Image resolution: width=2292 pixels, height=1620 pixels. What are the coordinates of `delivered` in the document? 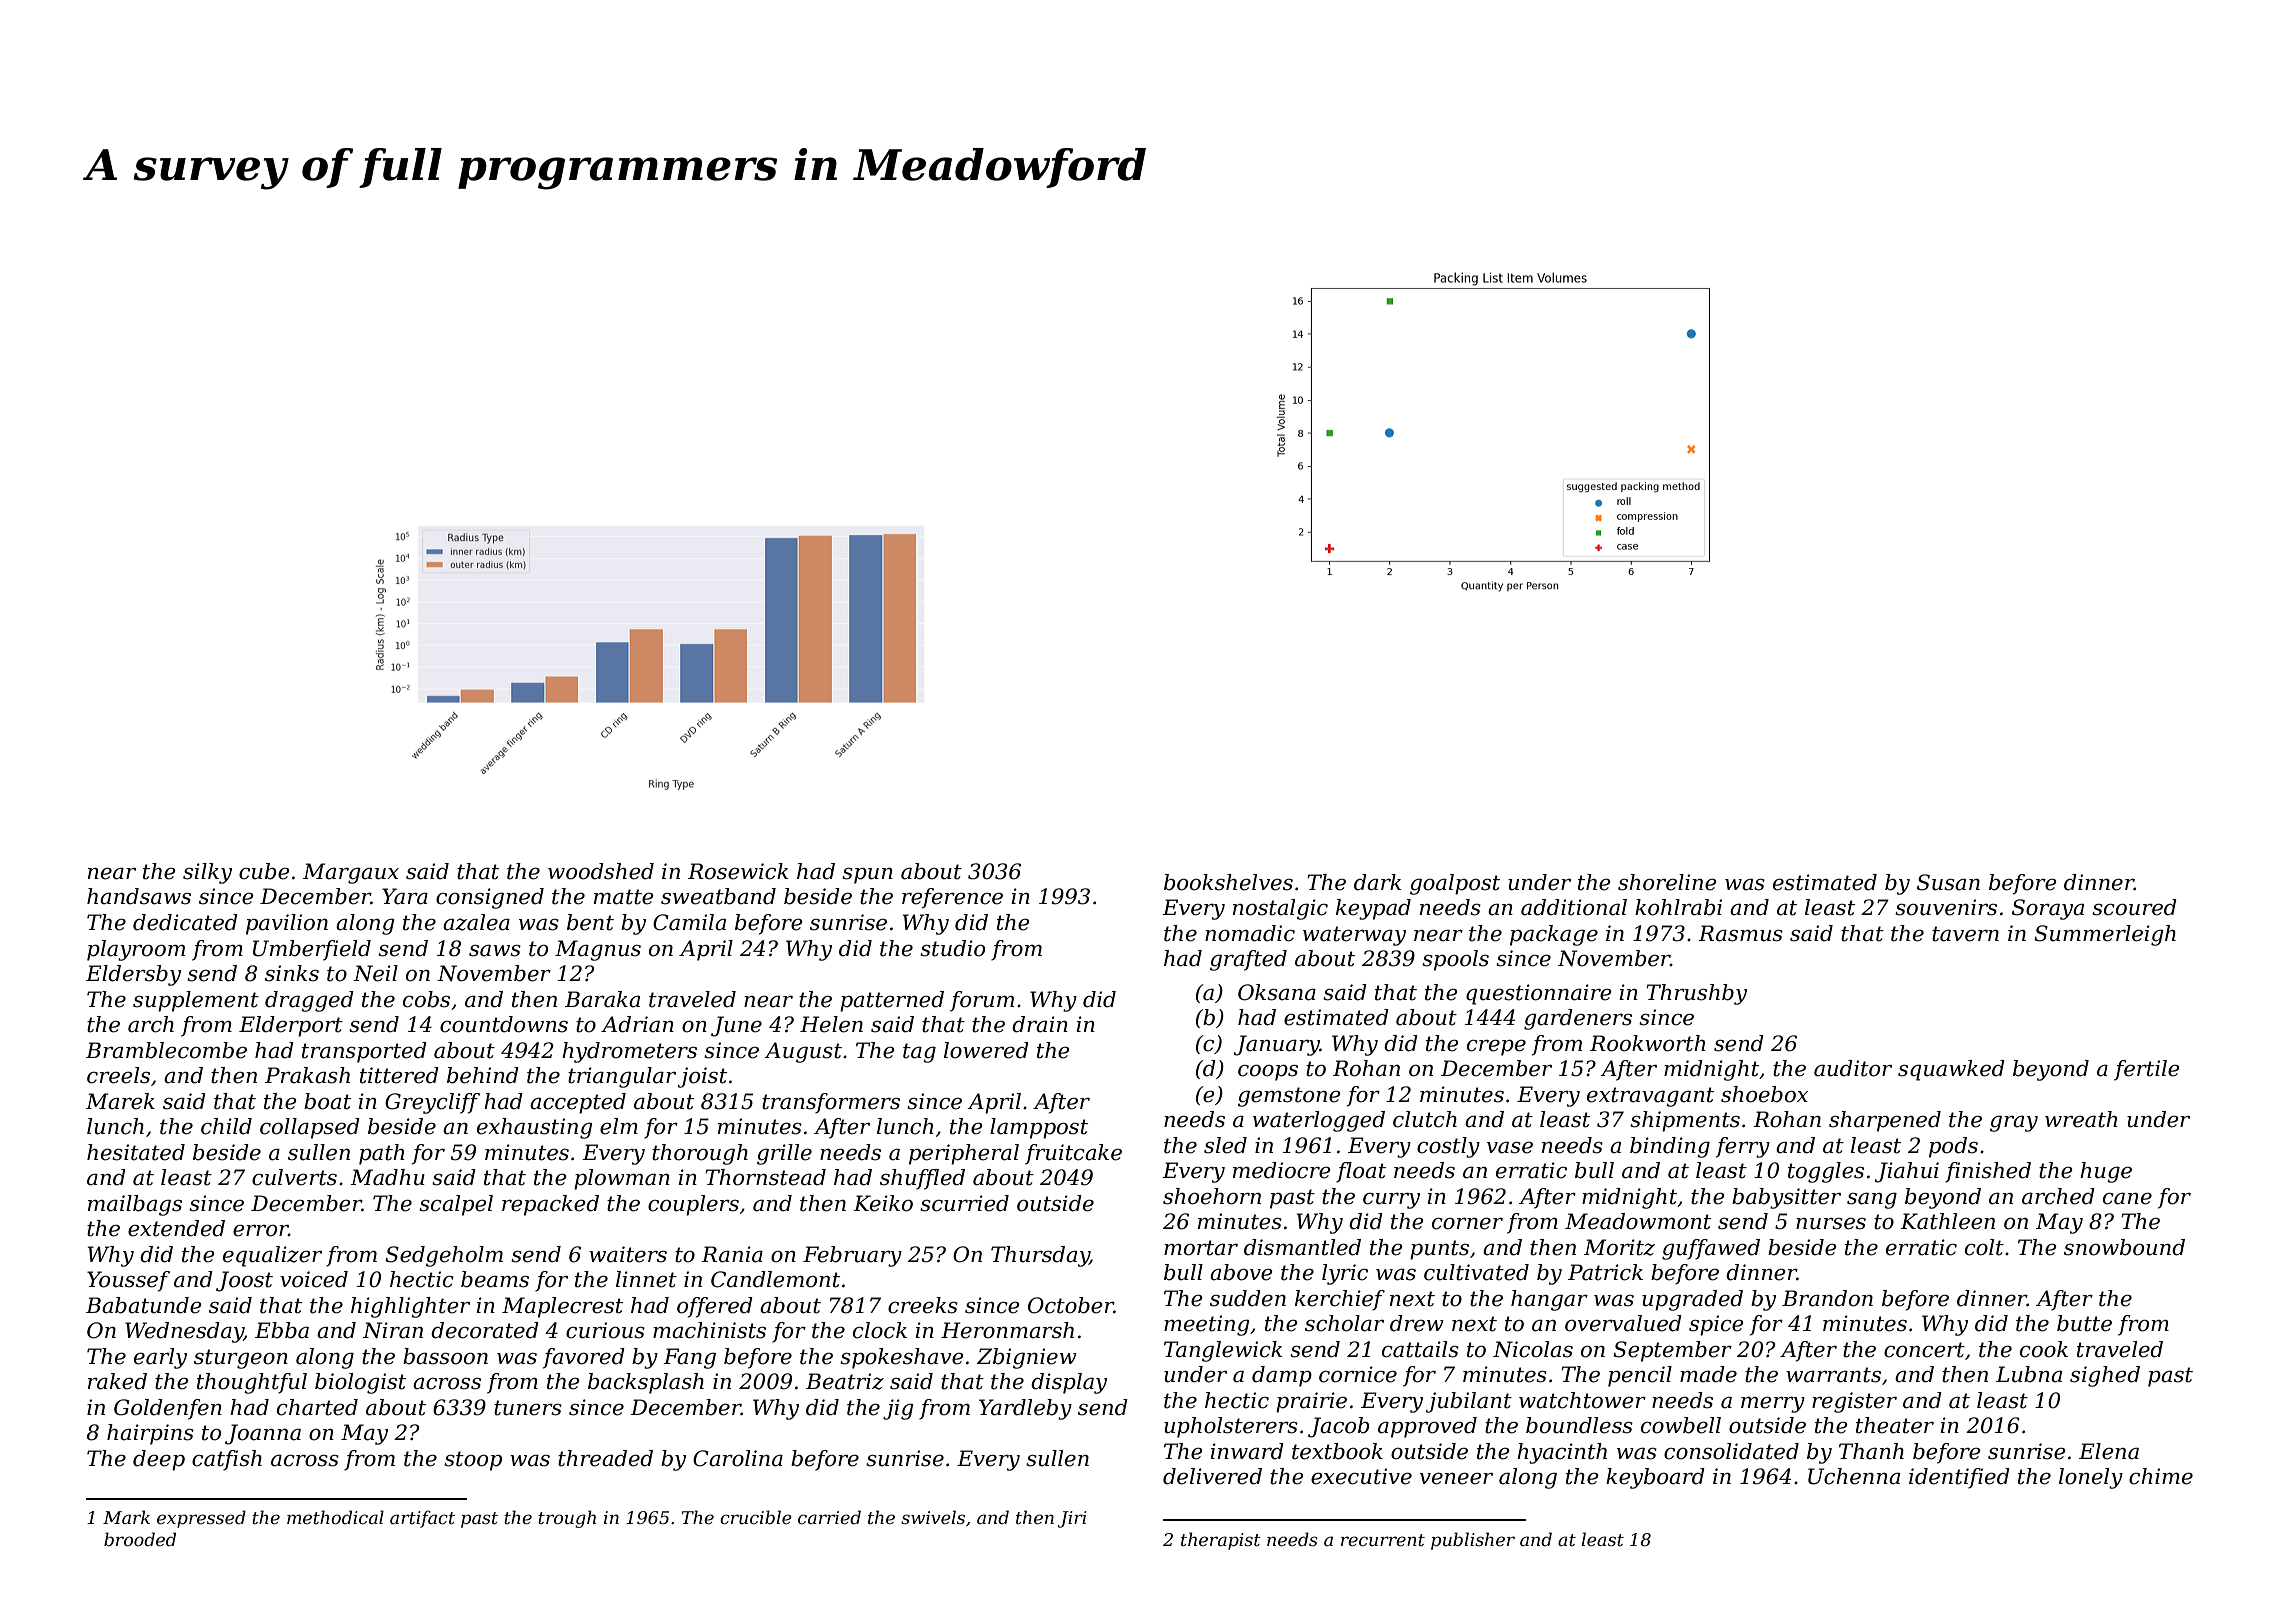 It's located at (1212, 1476).
